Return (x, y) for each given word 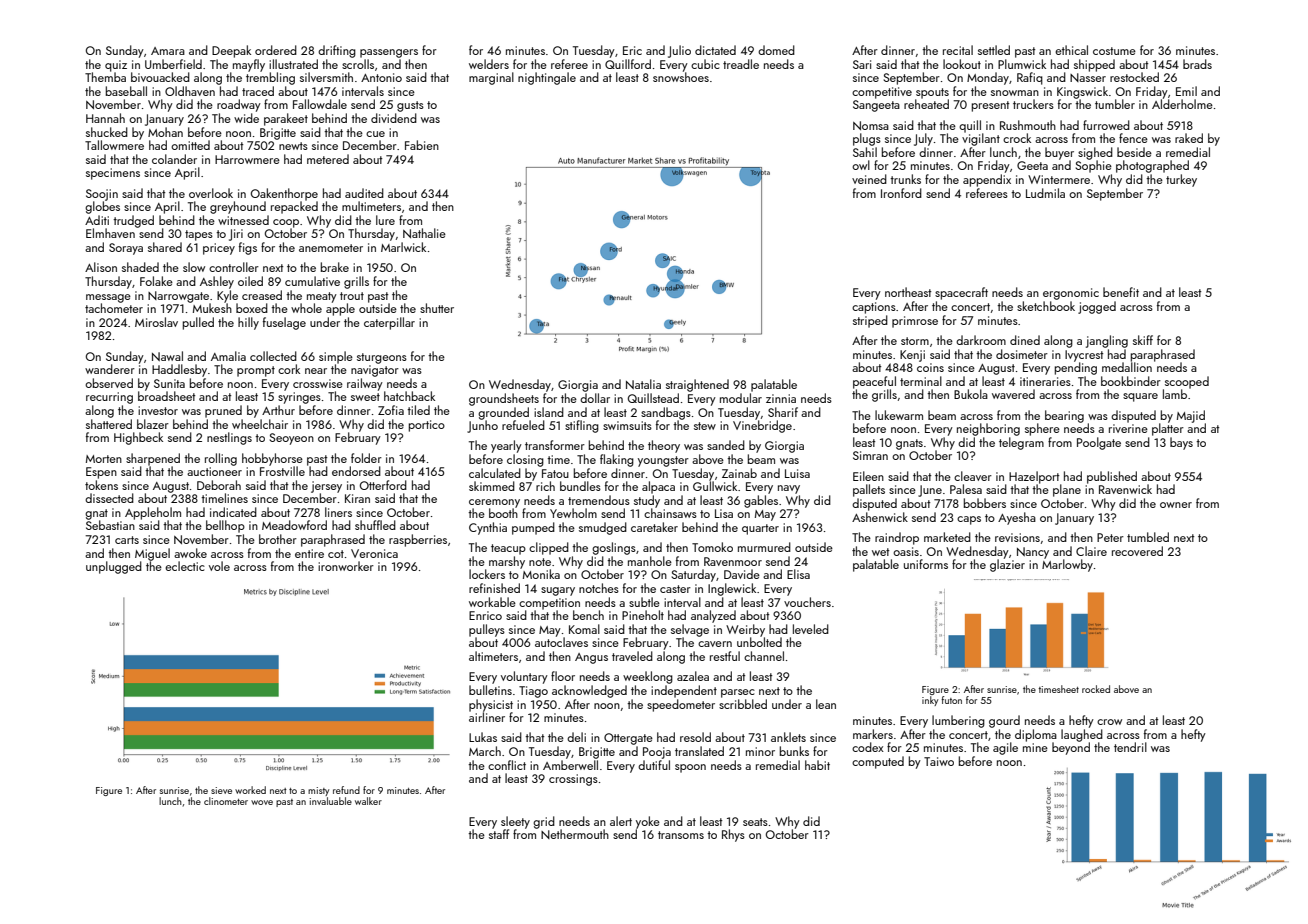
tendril (1130, 747)
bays (1181, 443)
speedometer (681, 705)
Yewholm (573, 513)
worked (250, 790)
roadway (239, 105)
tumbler (1115, 104)
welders (489, 64)
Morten (104, 459)
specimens (113, 174)
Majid (1191, 416)
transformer (555, 445)
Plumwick (1022, 64)
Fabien (422, 145)
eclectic (185, 566)
